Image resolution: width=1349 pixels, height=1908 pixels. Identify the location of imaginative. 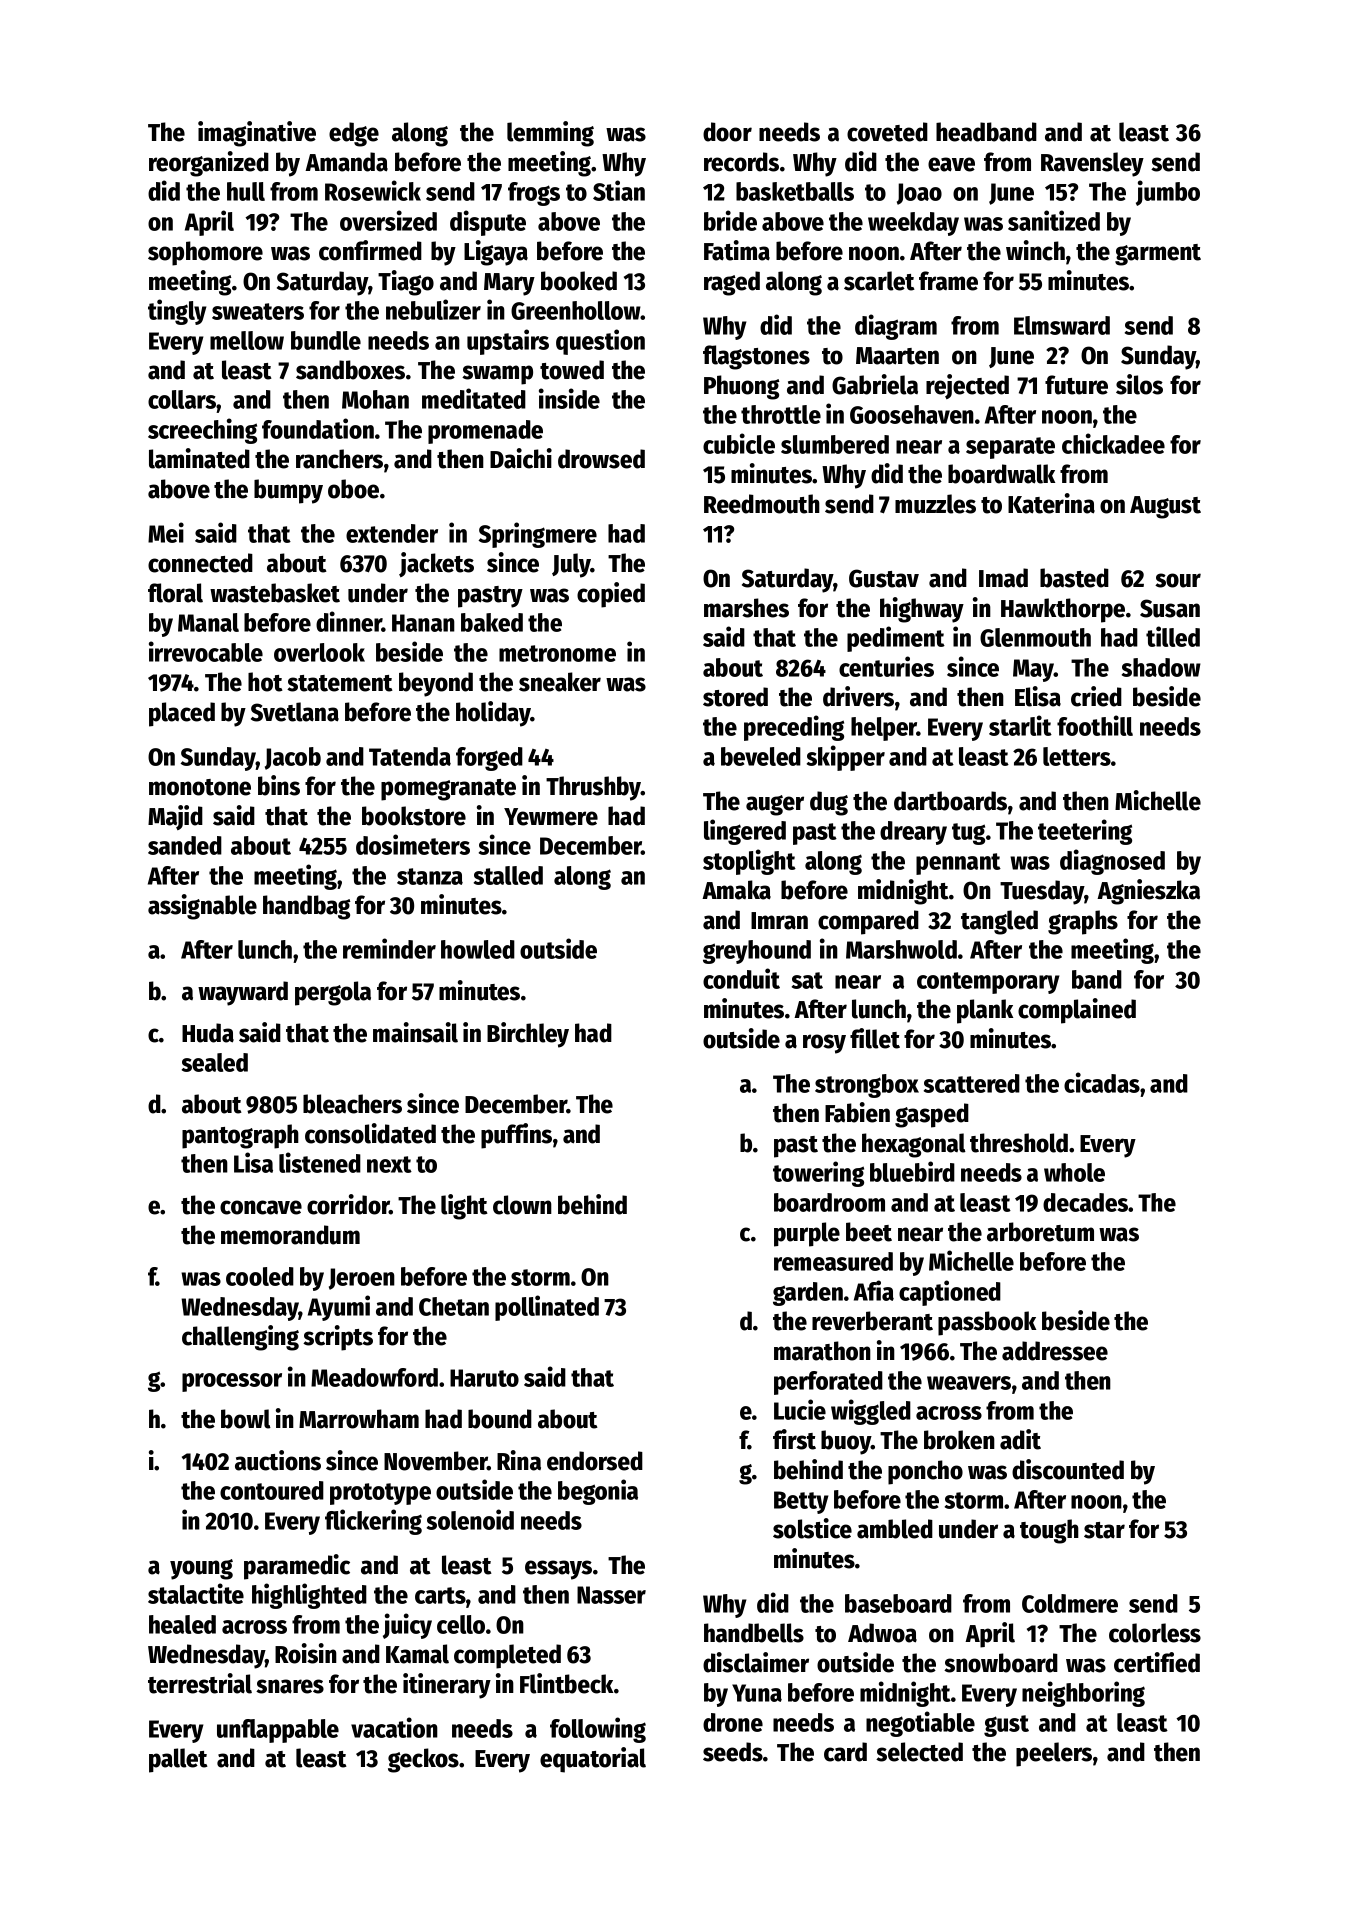
(257, 134).
